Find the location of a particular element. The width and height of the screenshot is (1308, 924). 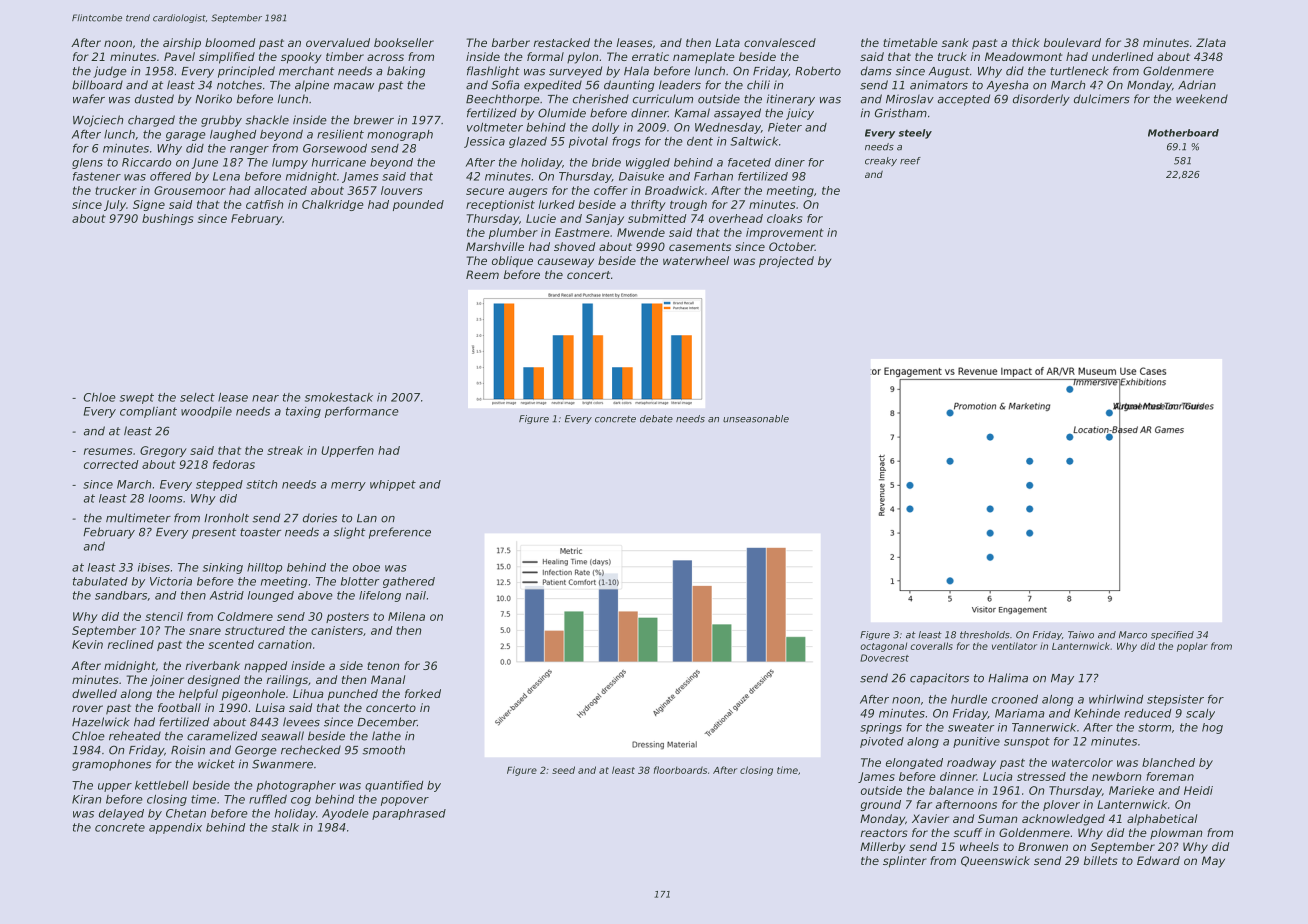

unseasonable is located at coordinates (756, 419).
